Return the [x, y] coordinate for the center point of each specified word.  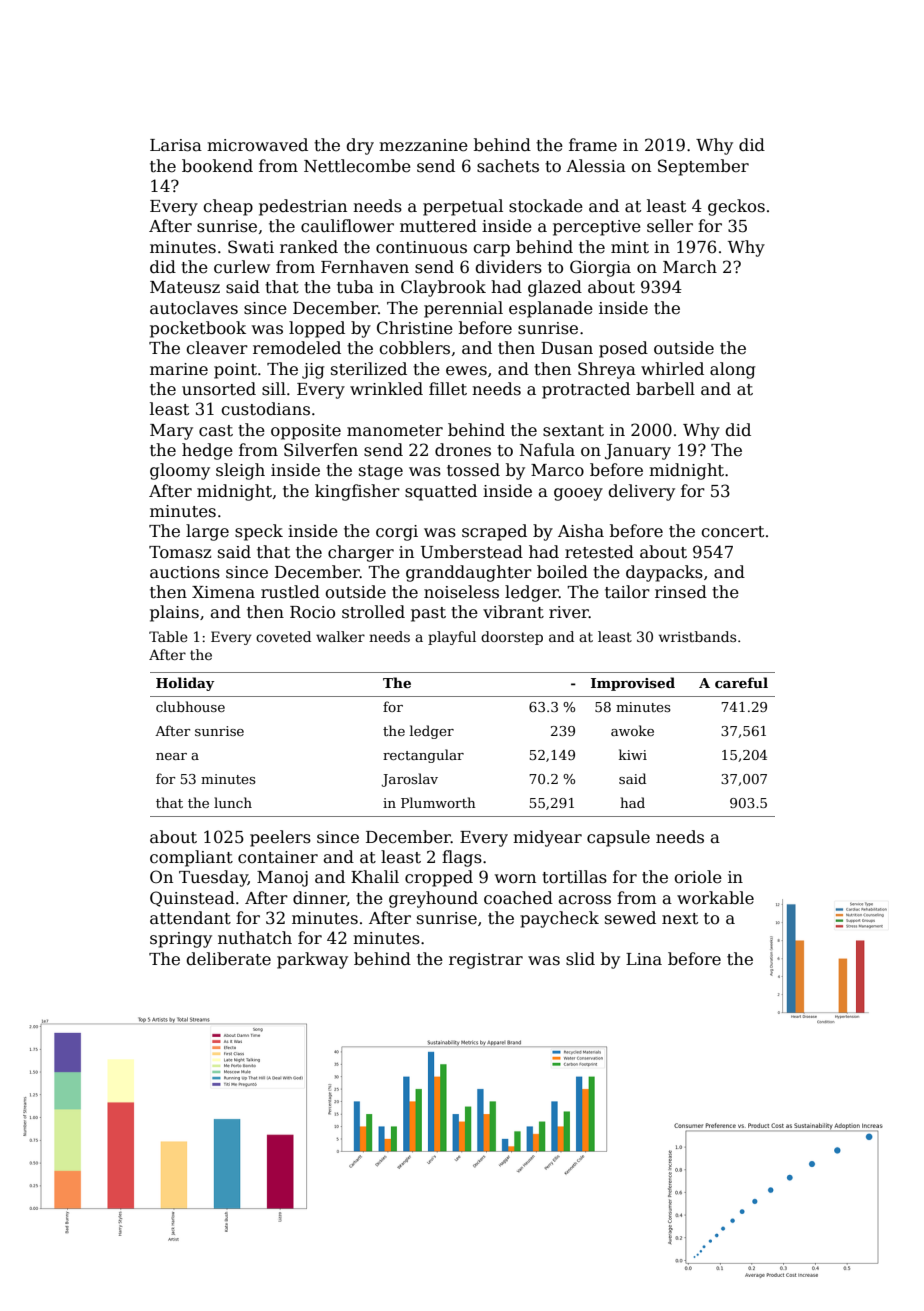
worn [515, 879]
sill [274, 389]
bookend [217, 166]
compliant [191, 858]
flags [462, 858]
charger [361, 553]
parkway [312, 960]
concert [732, 532]
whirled [672, 369]
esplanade [551, 309]
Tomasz [180, 552]
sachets [508, 166]
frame [593, 145]
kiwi [633, 754]
